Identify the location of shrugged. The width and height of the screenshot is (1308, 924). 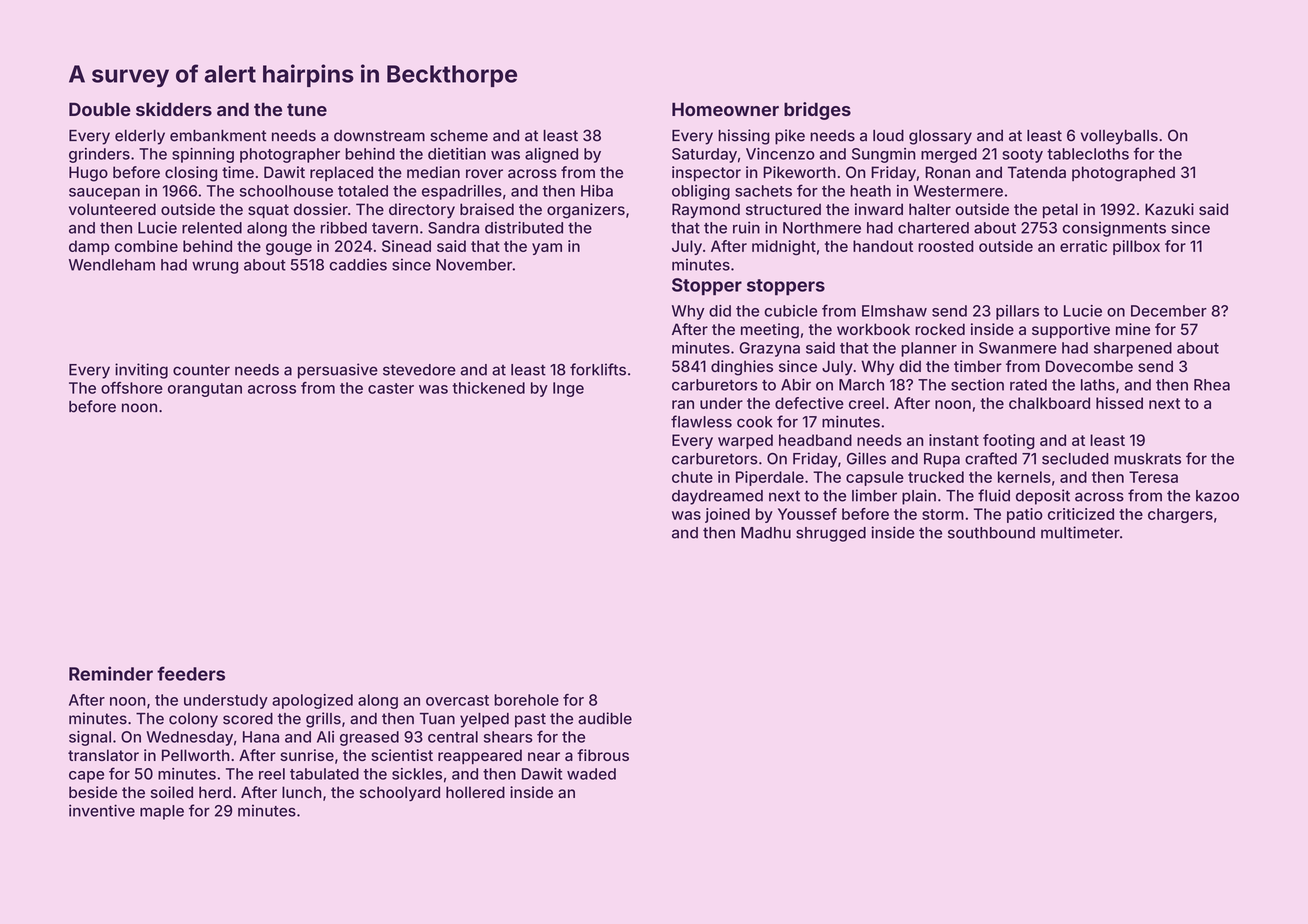
(831, 534).
